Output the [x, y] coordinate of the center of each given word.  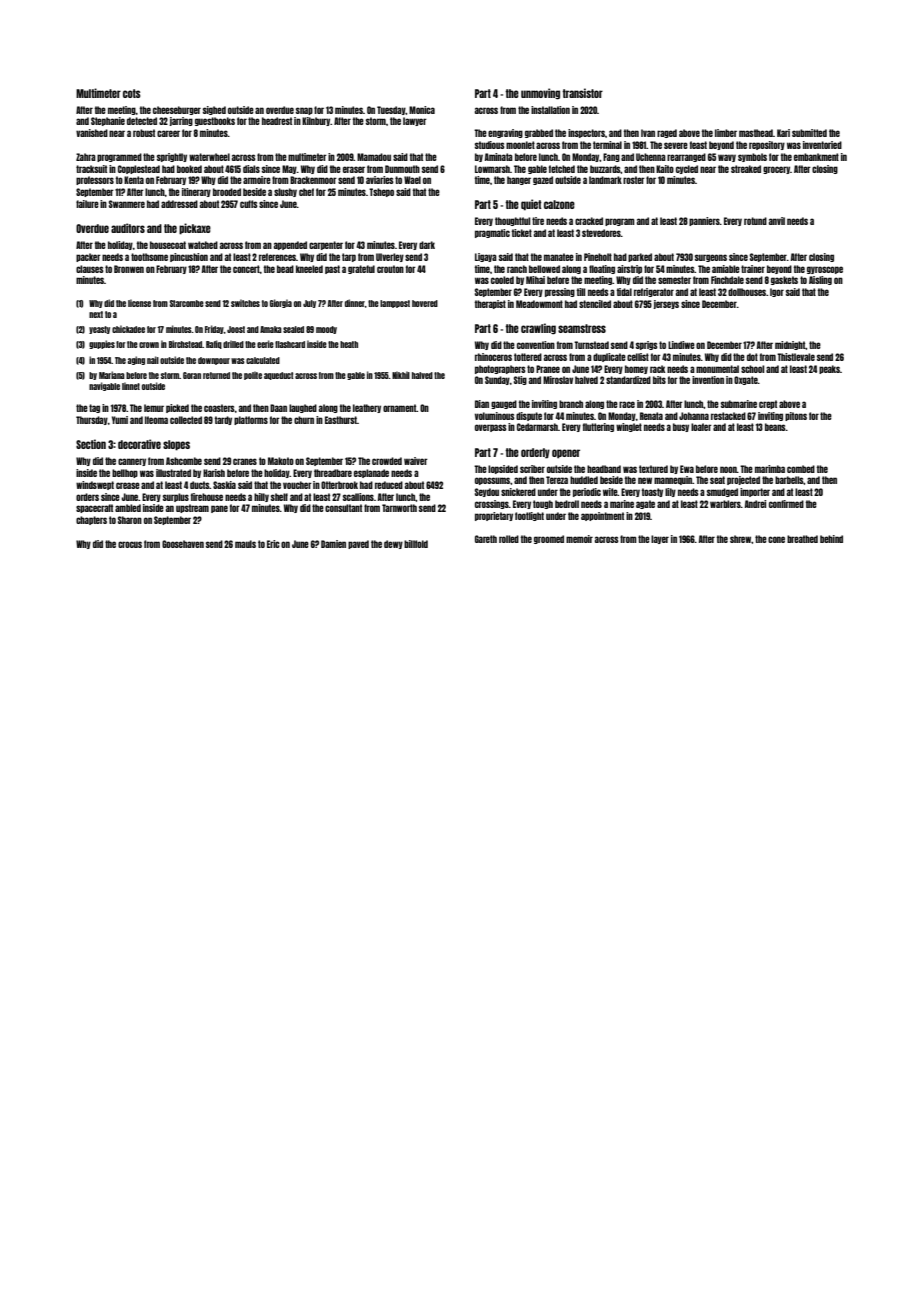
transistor [582, 93]
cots [132, 93]
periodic [587, 492]
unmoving [540, 94]
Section [91, 444]
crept [768, 404]
